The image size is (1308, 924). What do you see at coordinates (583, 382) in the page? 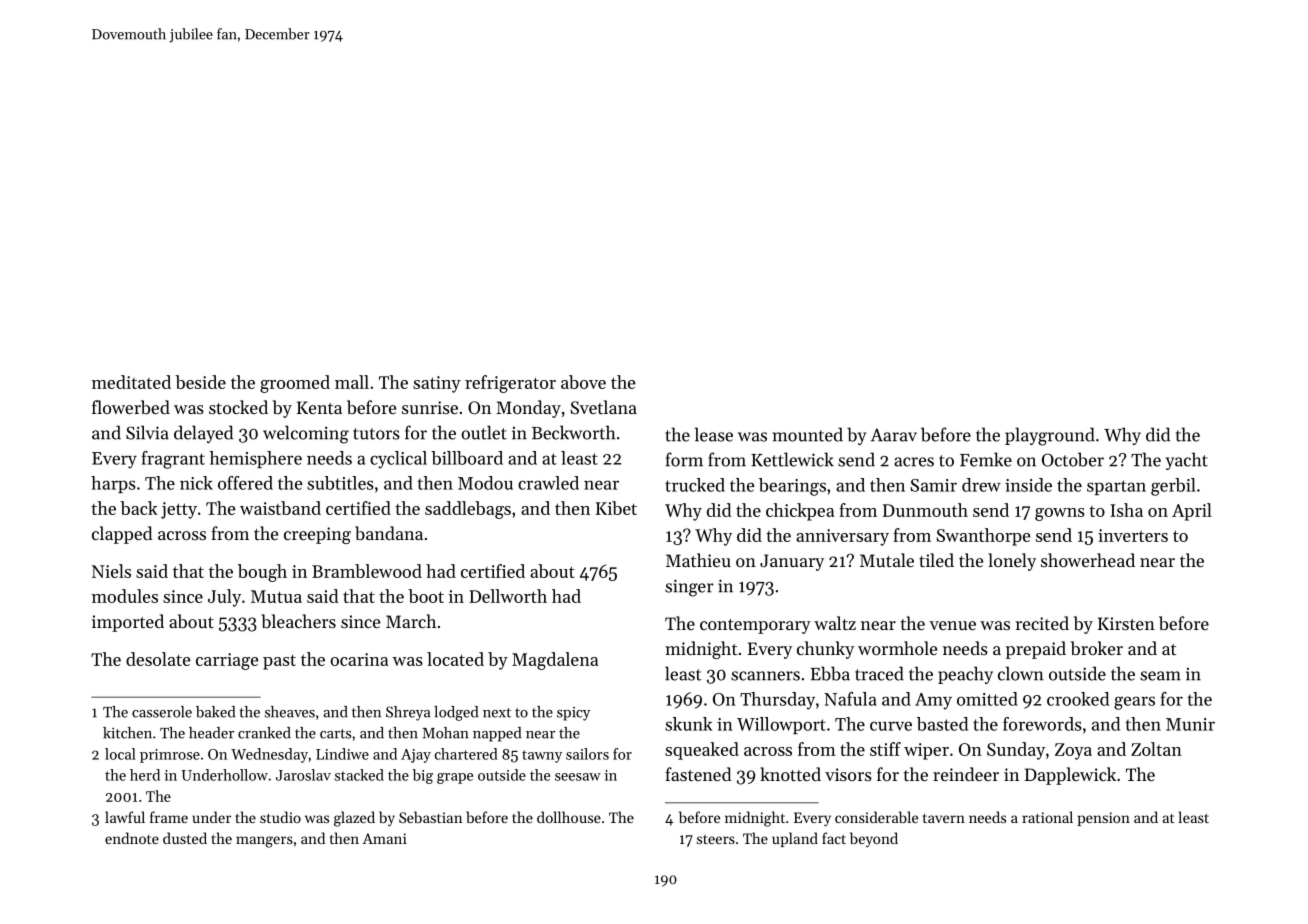
I see `above` at bounding box center [583, 382].
